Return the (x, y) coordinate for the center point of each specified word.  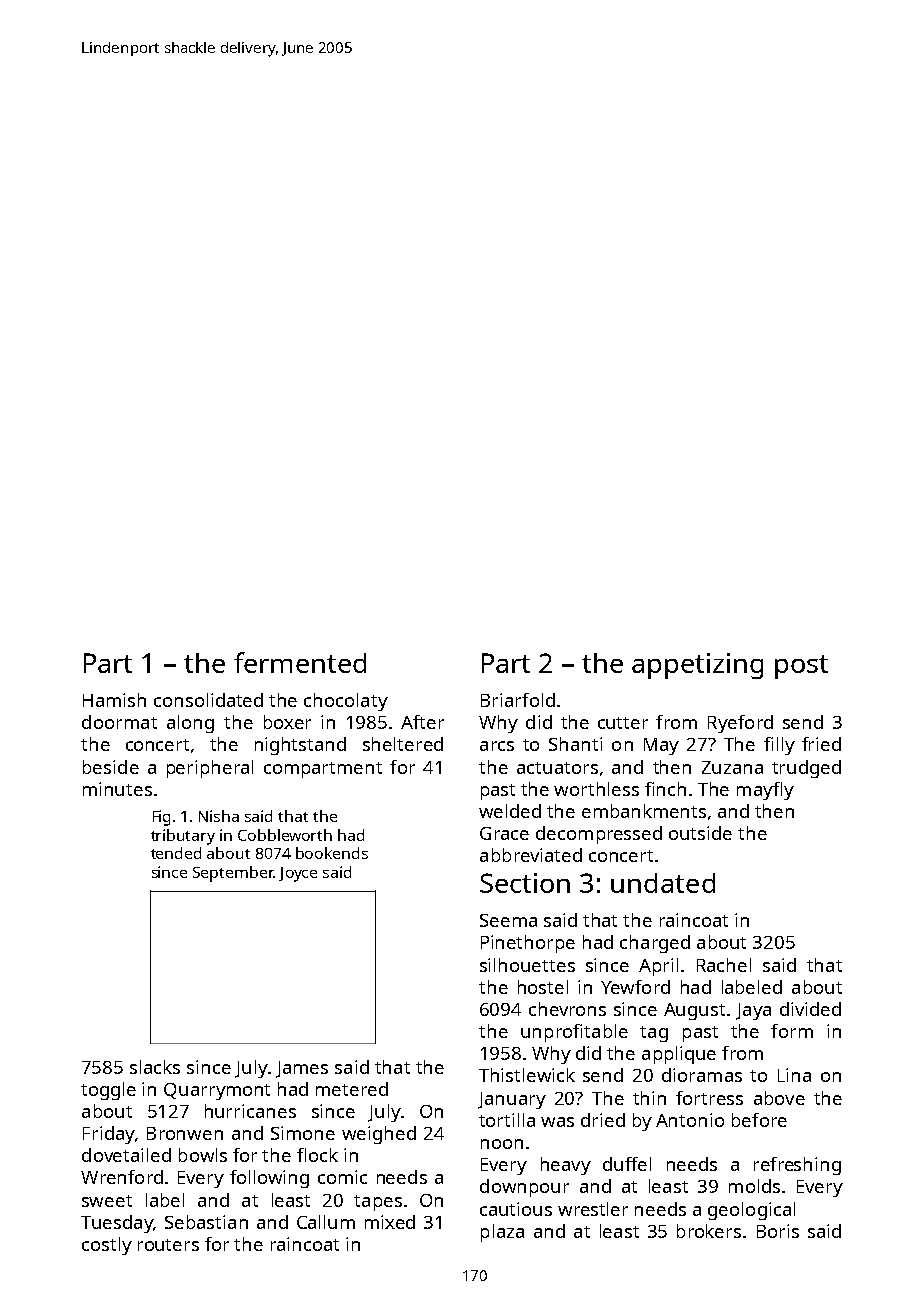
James (302, 1069)
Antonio (690, 1120)
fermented (300, 662)
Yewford (635, 987)
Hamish (114, 700)
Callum (326, 1222)
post (801, 667)
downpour (524, 1188)
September (233, 874)
